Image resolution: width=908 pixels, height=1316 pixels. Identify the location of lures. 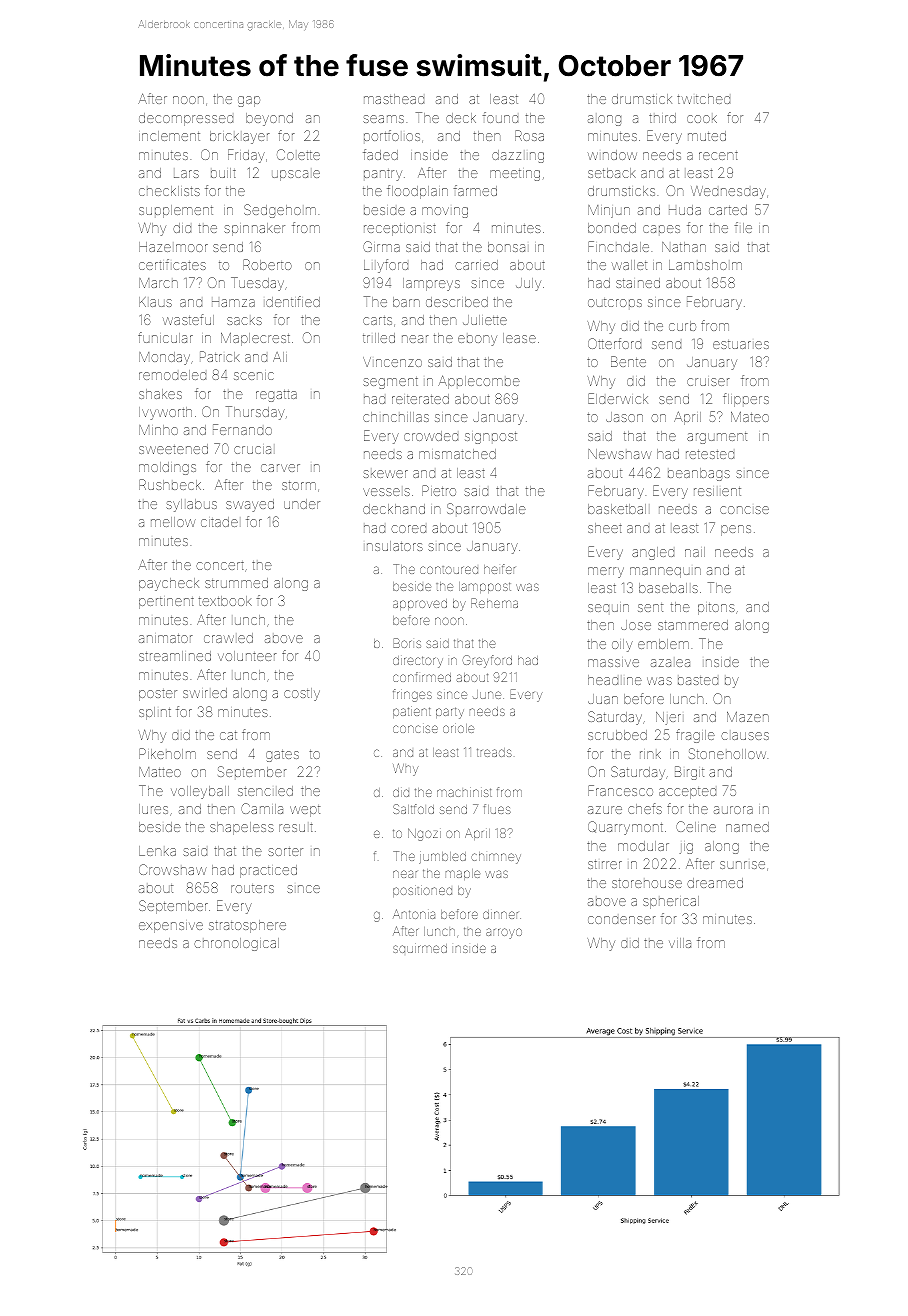
(153, 809).
